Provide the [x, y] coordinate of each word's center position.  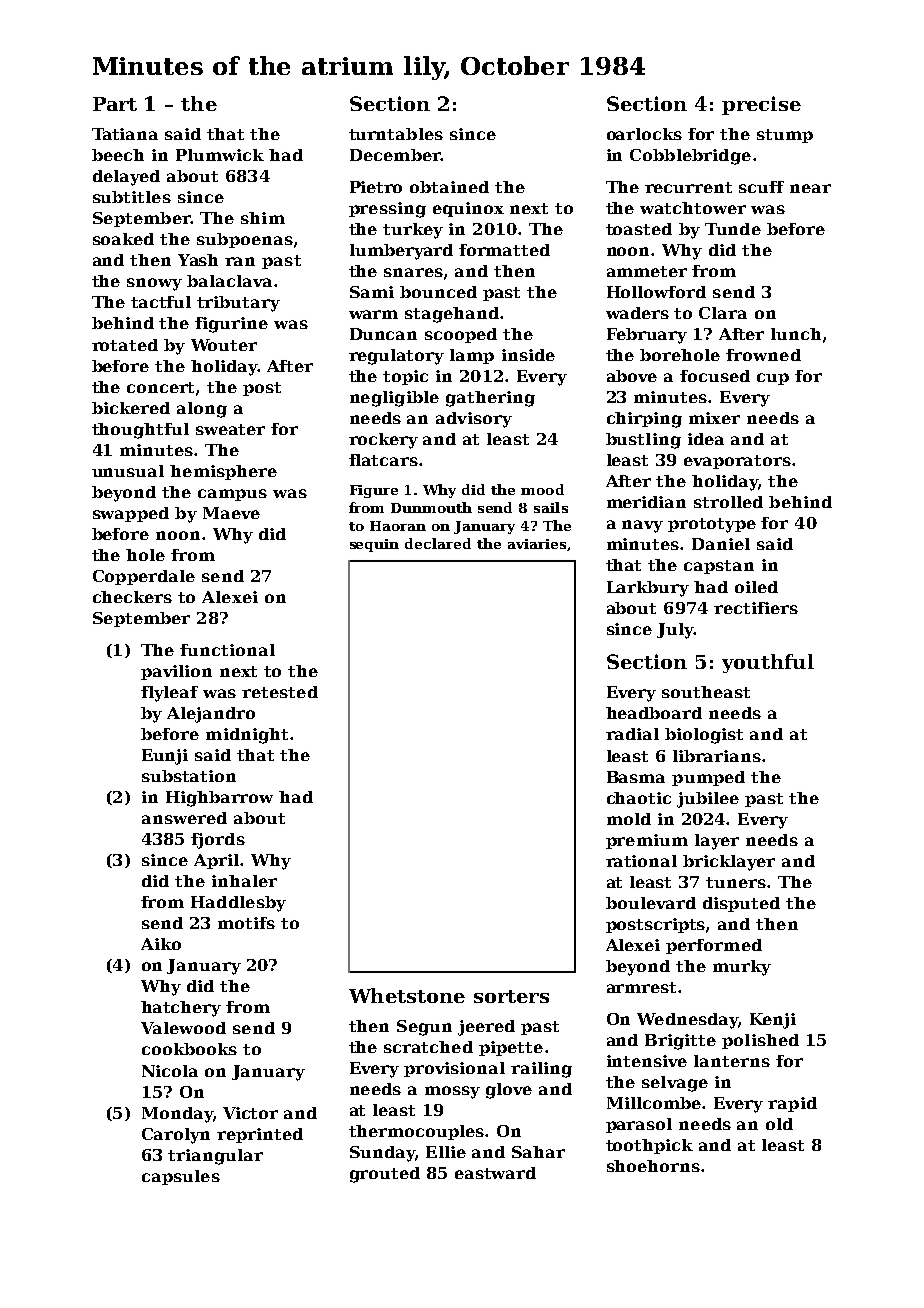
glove [509, 1091]
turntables [396, 134]
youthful [768, 663]
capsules [181, 1177]
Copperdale [144, 577]
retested [280, 692]
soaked [123, 239]
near [810, 188]
